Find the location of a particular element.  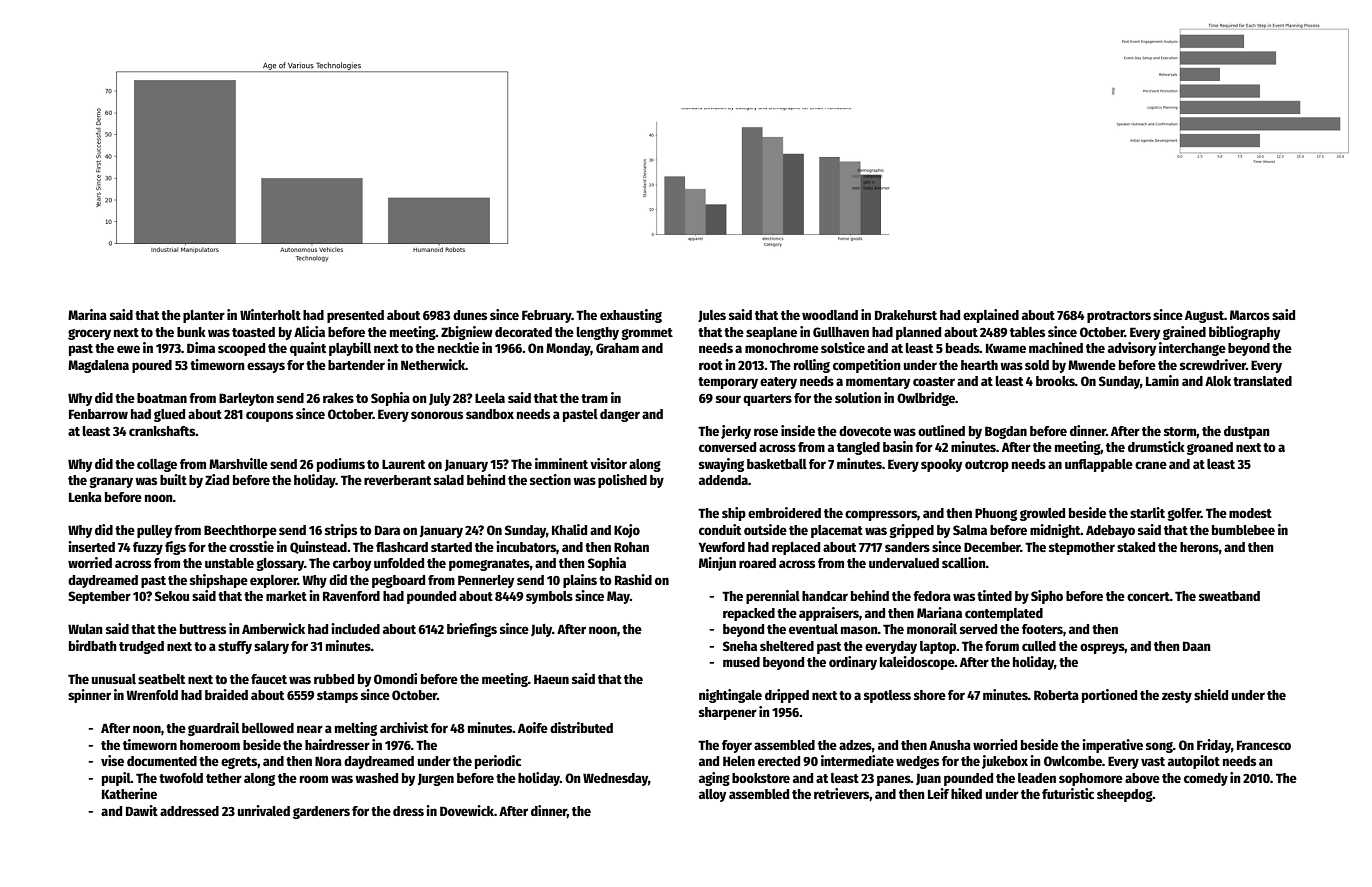

crankshafts is located at coordinates (162, 431).
